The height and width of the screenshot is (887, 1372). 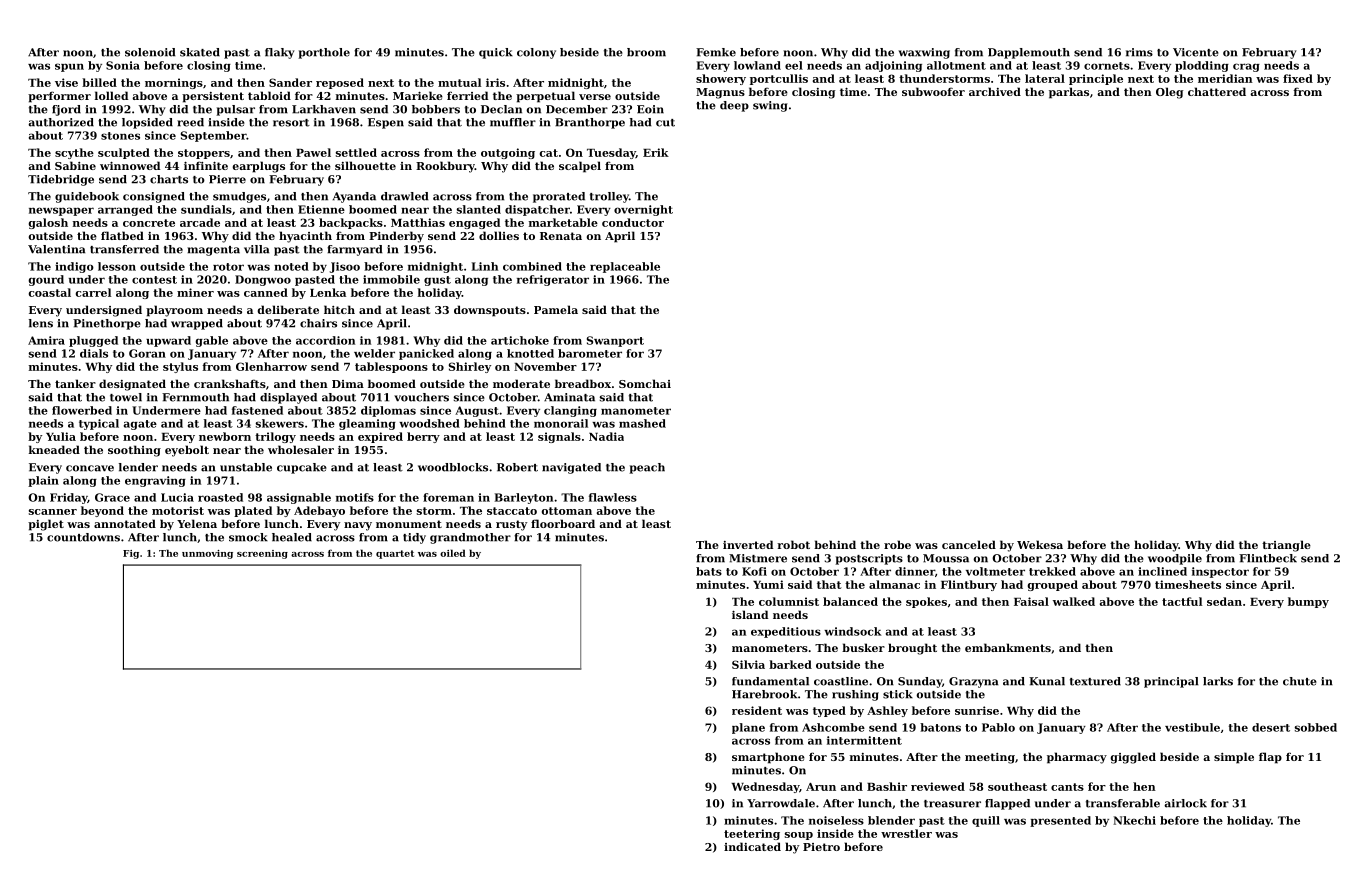 I want to click on oiled, so click(x=453, y=553).
